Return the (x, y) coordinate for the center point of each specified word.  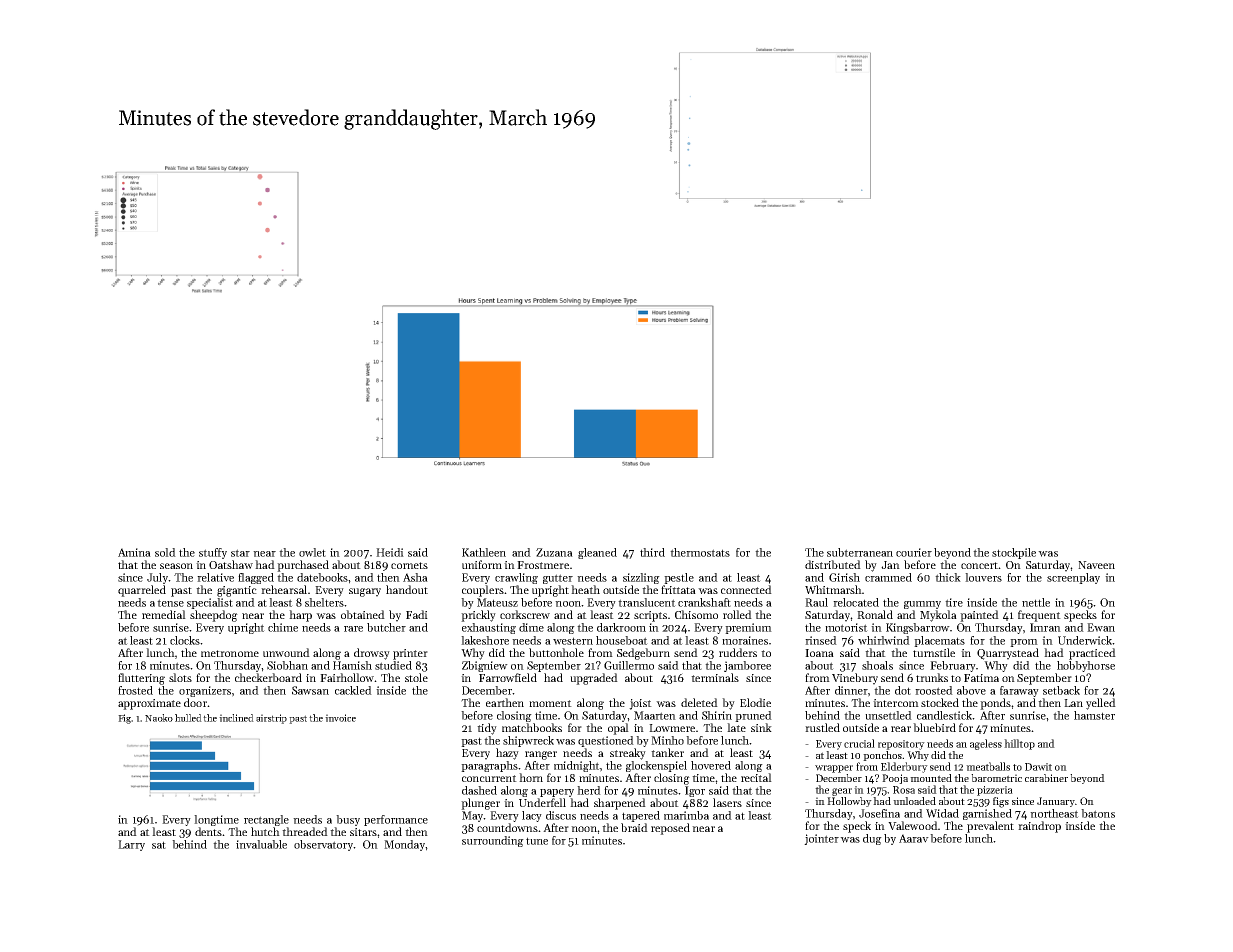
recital (756, 777)
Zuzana (554, 552)
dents (208, 831)
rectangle (266, 820)
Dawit (1038, 767)
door (195, 702)
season (176, 566)
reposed (670, 829)
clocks (185, 640)
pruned (753, 716)
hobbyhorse (1086, 666)
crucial (859, 743)
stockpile (1014, 553)
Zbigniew (485, 666)
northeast (1054, 813)
